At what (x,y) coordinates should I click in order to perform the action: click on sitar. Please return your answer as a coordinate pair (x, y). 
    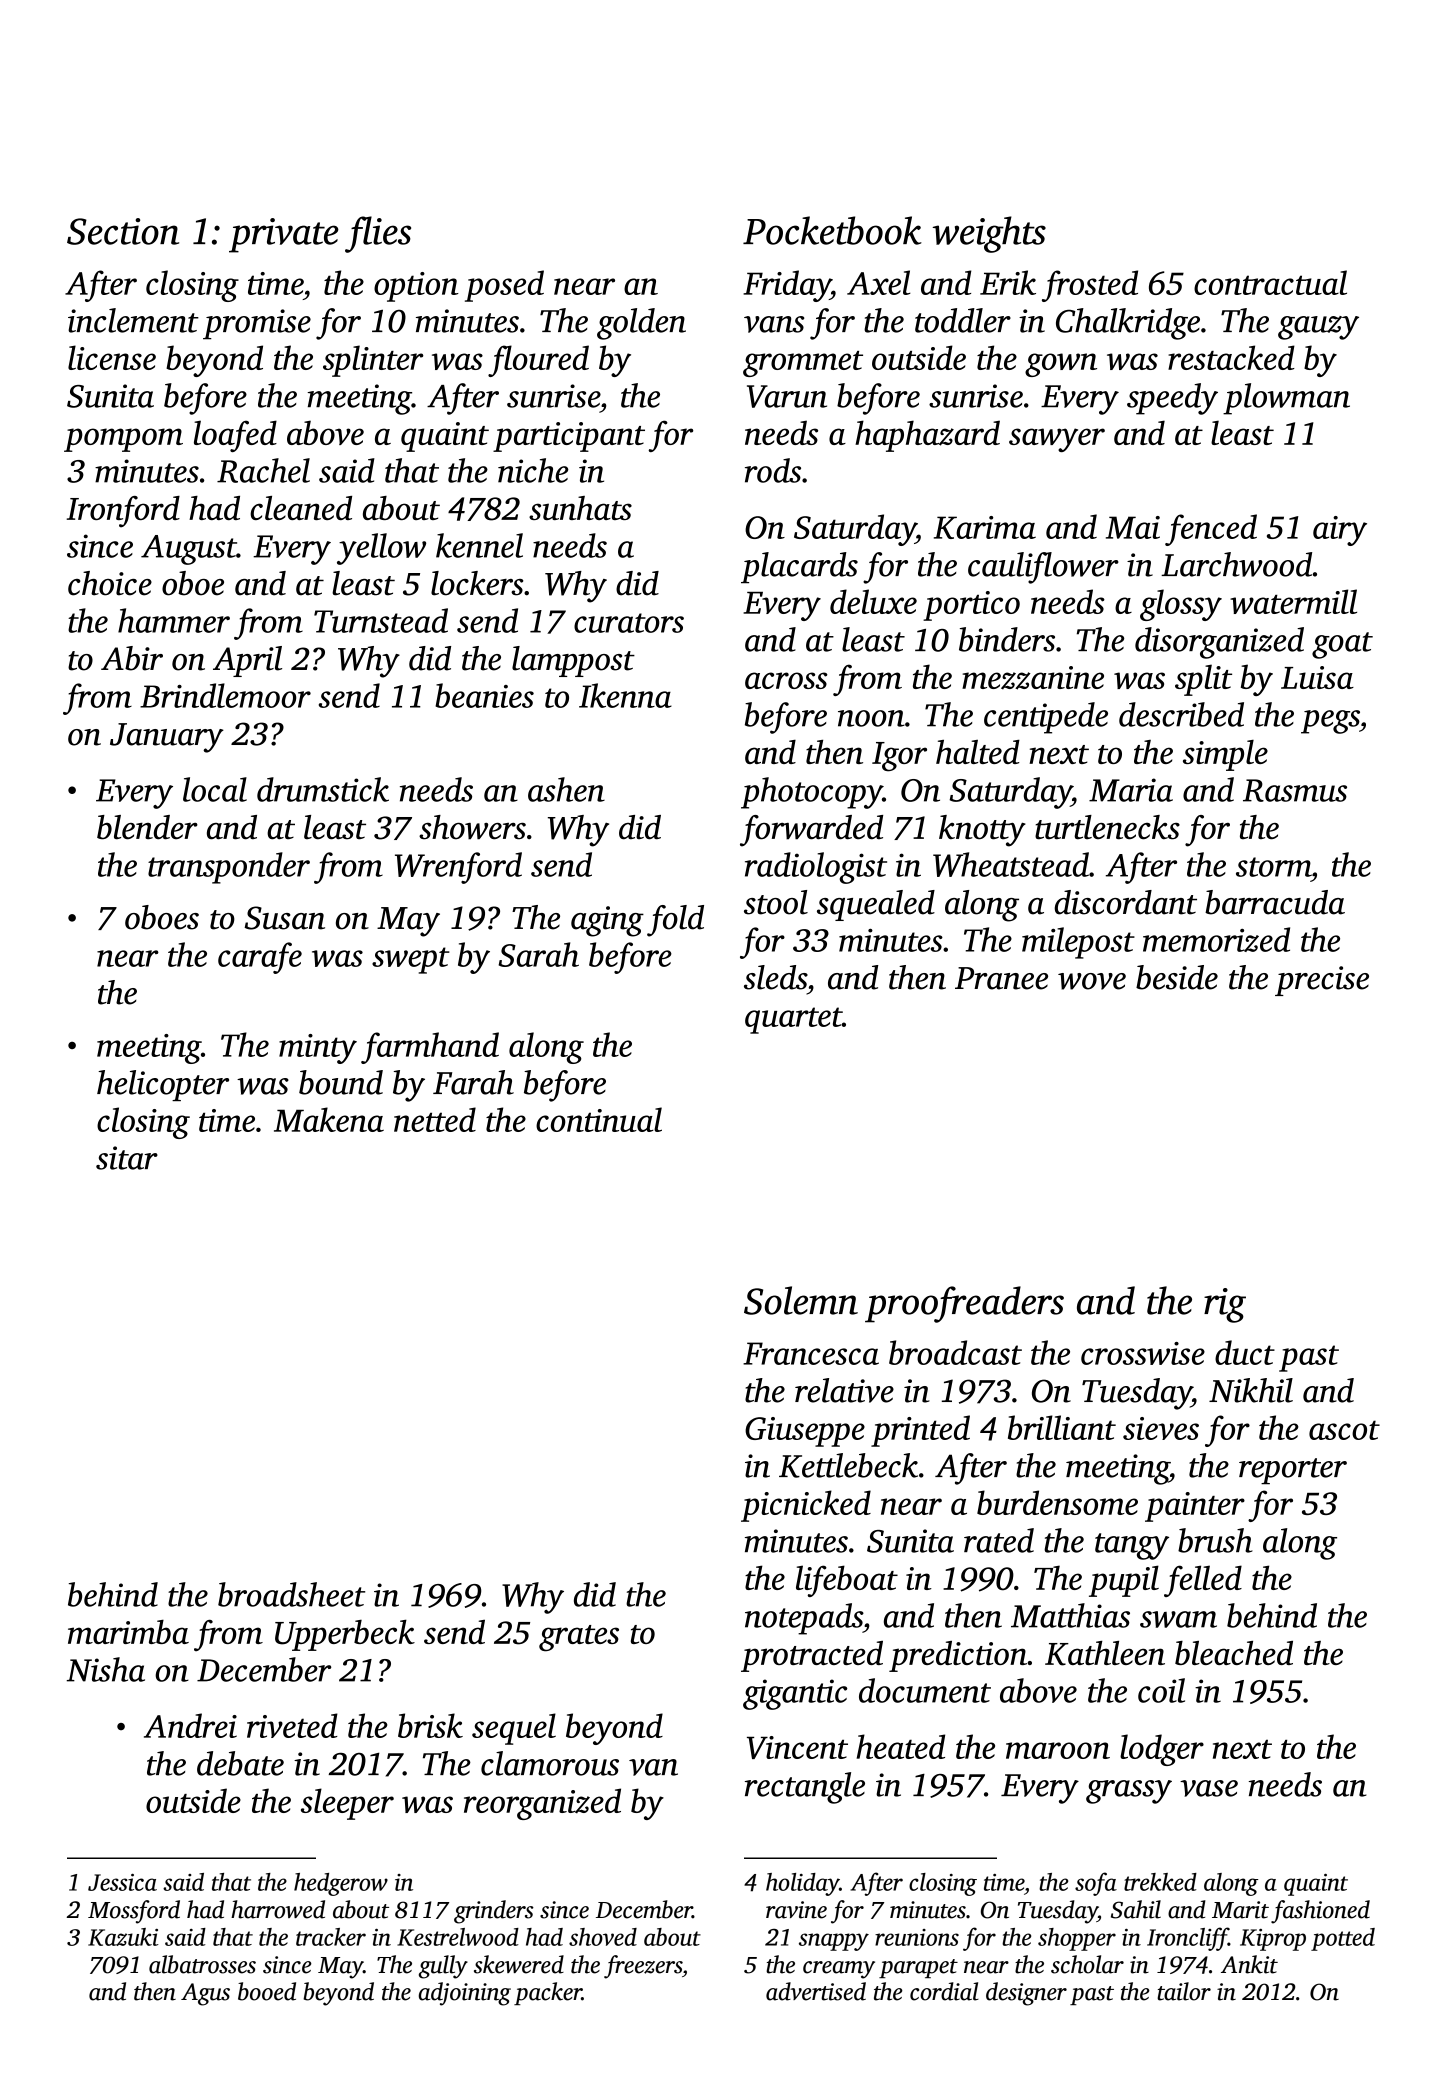
    Looking at the image, I should click on (127, 1158).
